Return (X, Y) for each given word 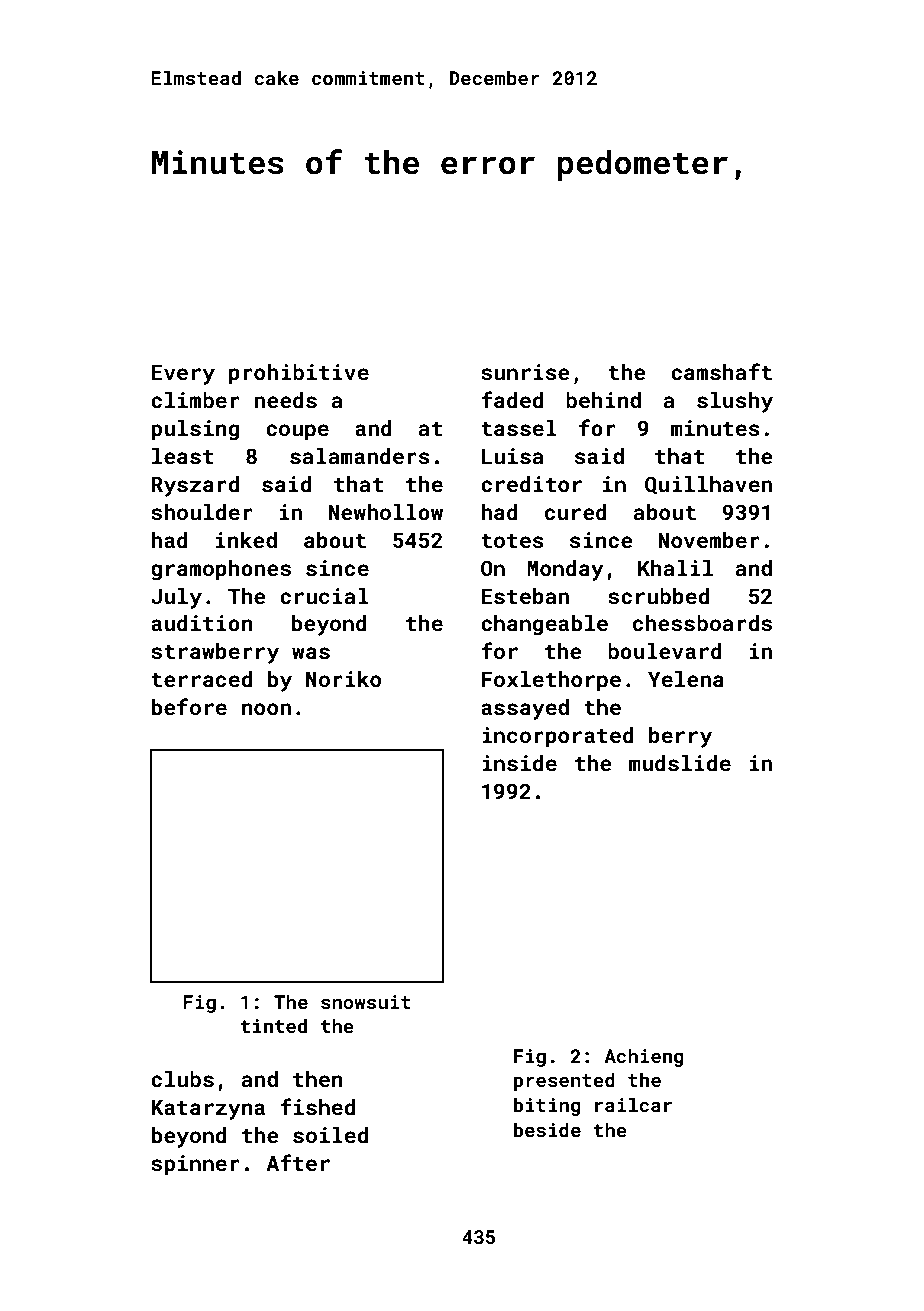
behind (603, 400)
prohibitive (299, 374)
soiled (330, 1135)
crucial (324, 596)
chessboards (702, 623)
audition (202, 623)
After (298, 1162)
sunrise (525, 372)
